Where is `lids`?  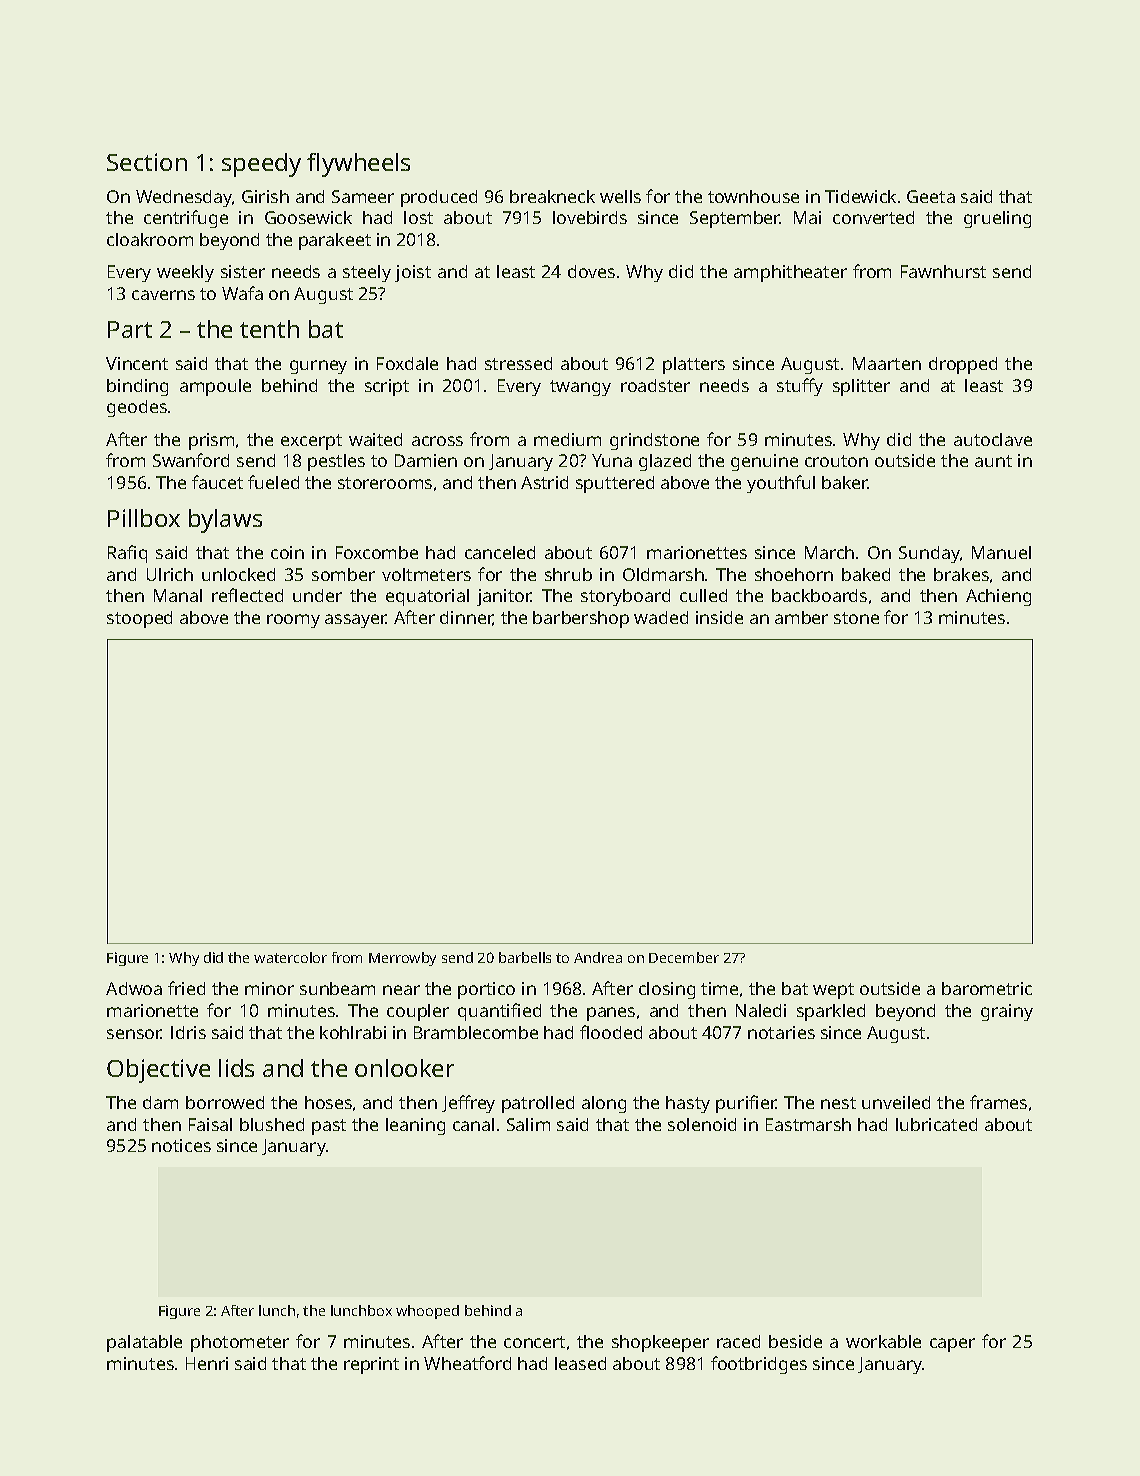 lids is located at coordinates (236, 1068).
